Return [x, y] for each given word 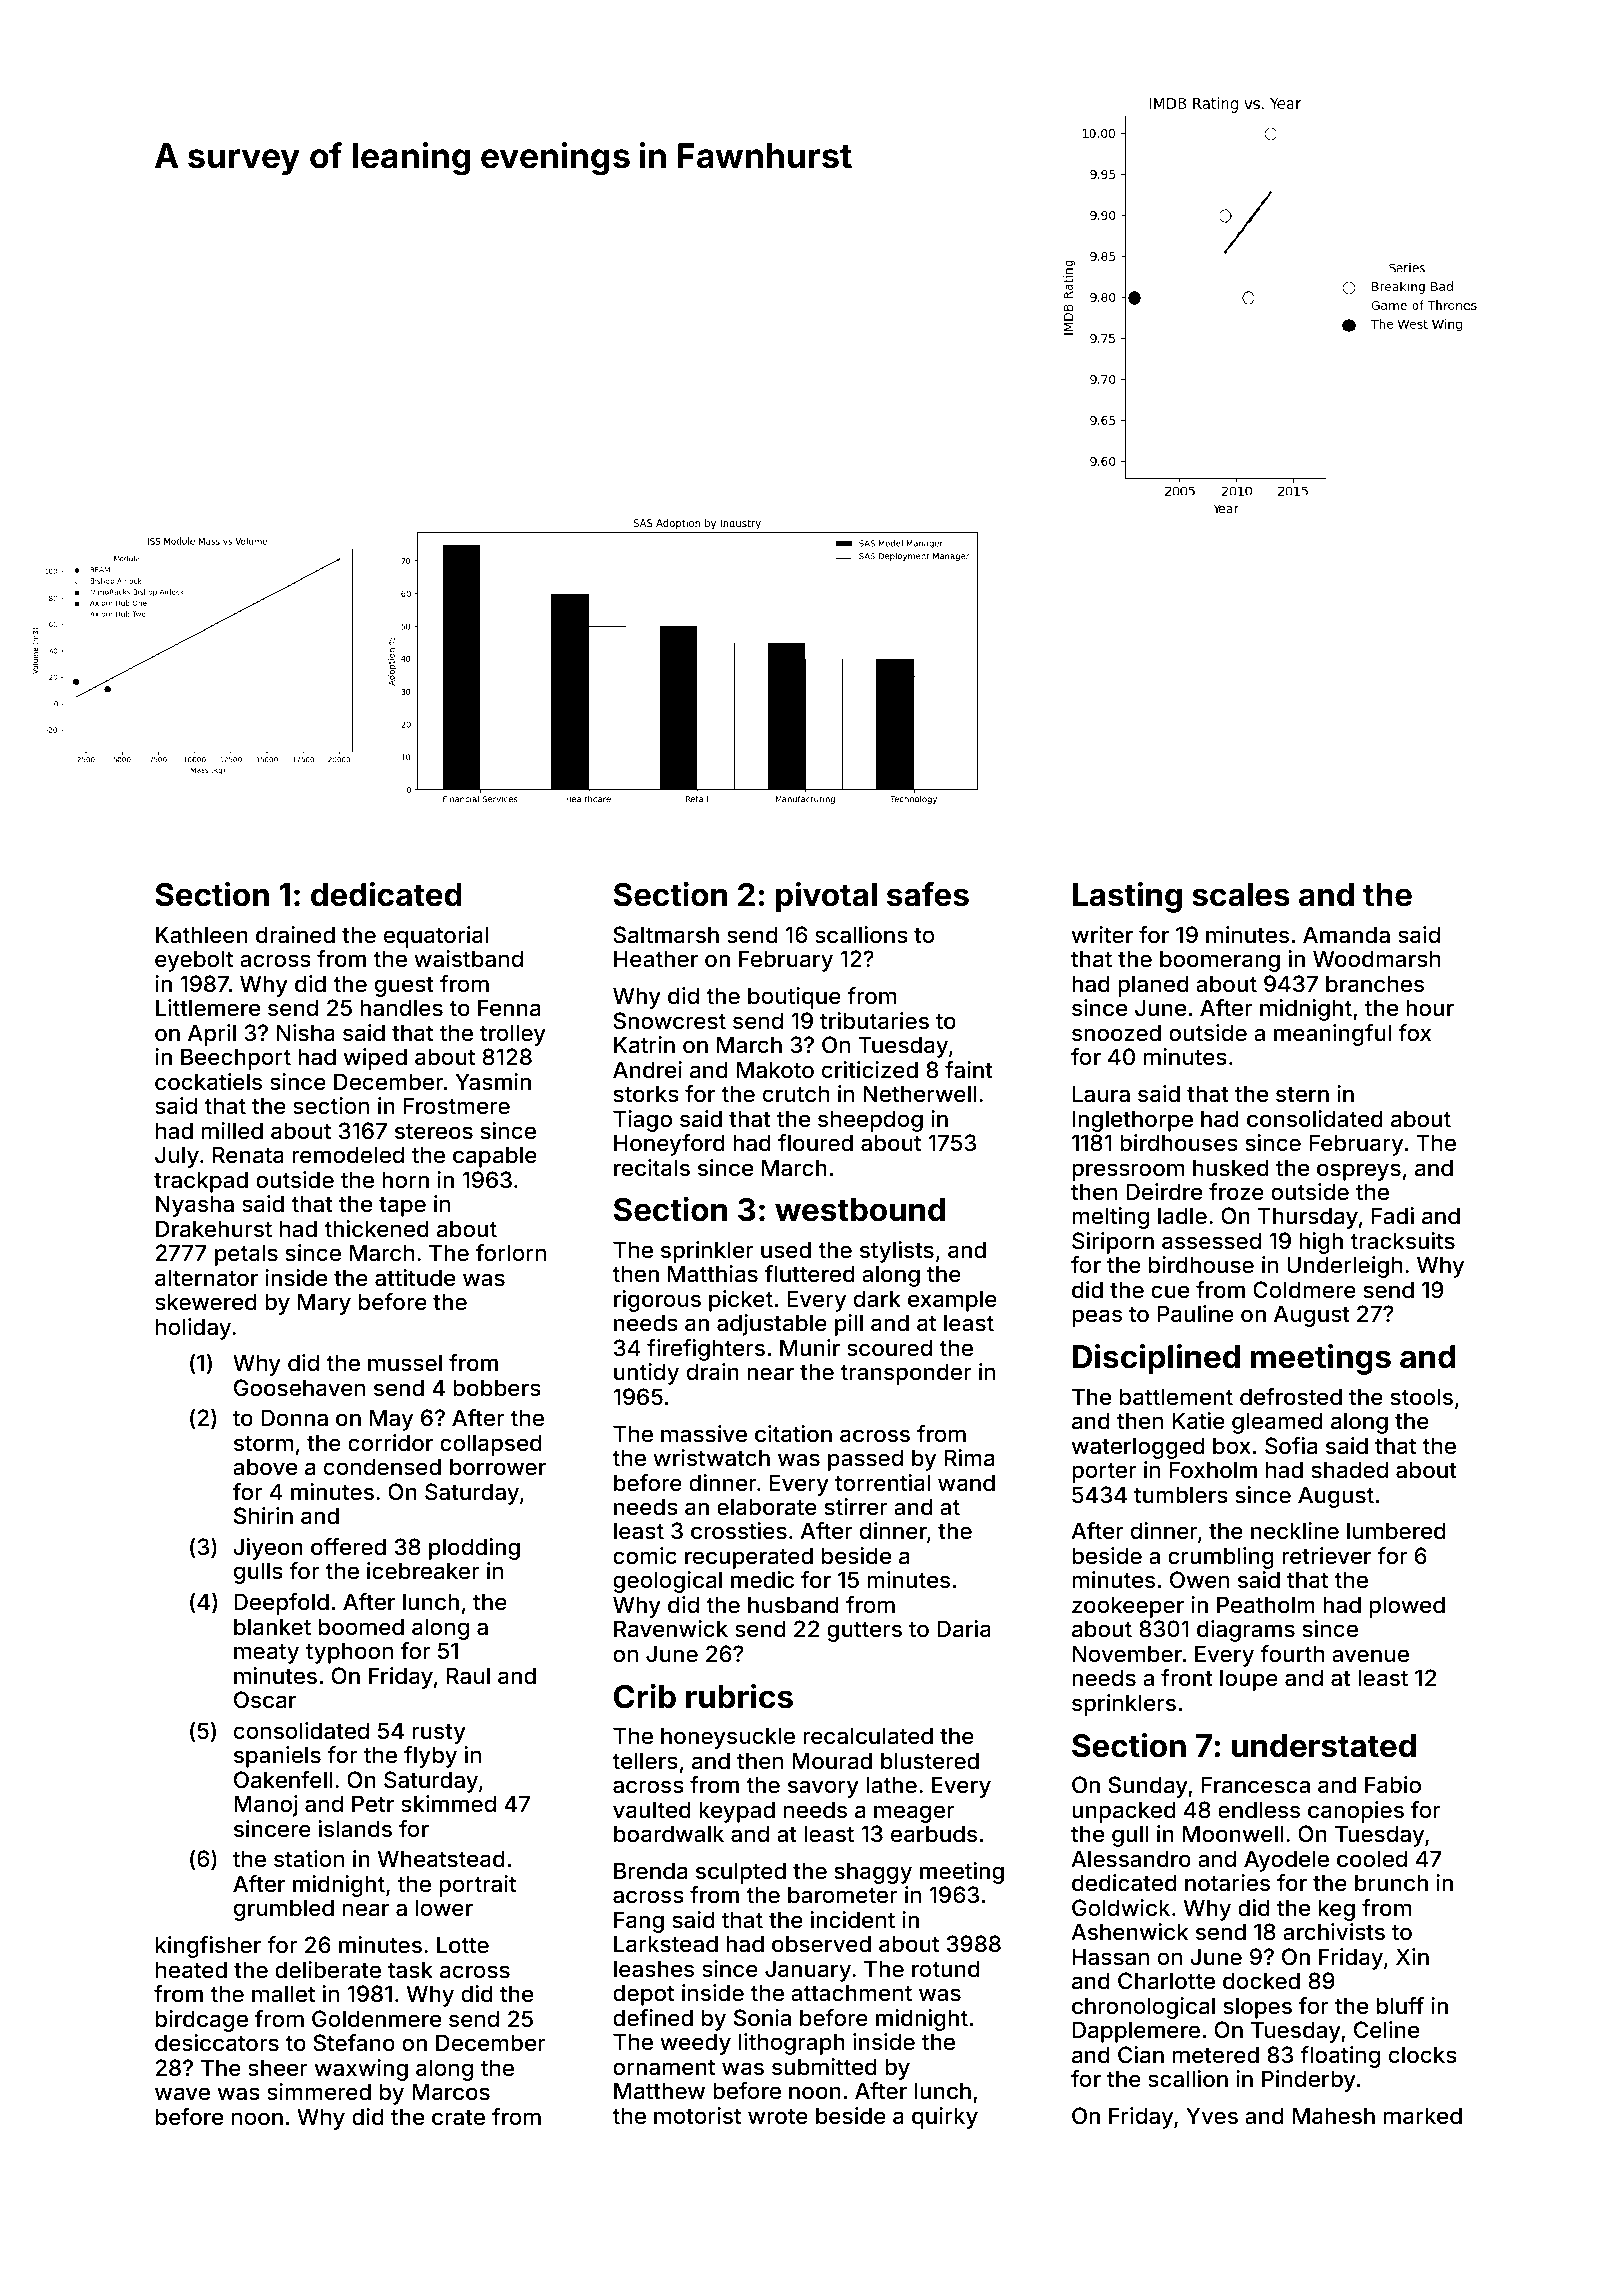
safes [928, 894]
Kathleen [202, 935]
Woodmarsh [1376, 959]
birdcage [202, 2021]
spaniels [277, 1757]
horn [405, 1179]
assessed [1211, 1241]
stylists [897, 1252]
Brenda [650, 1870]
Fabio [1393, 1785]
